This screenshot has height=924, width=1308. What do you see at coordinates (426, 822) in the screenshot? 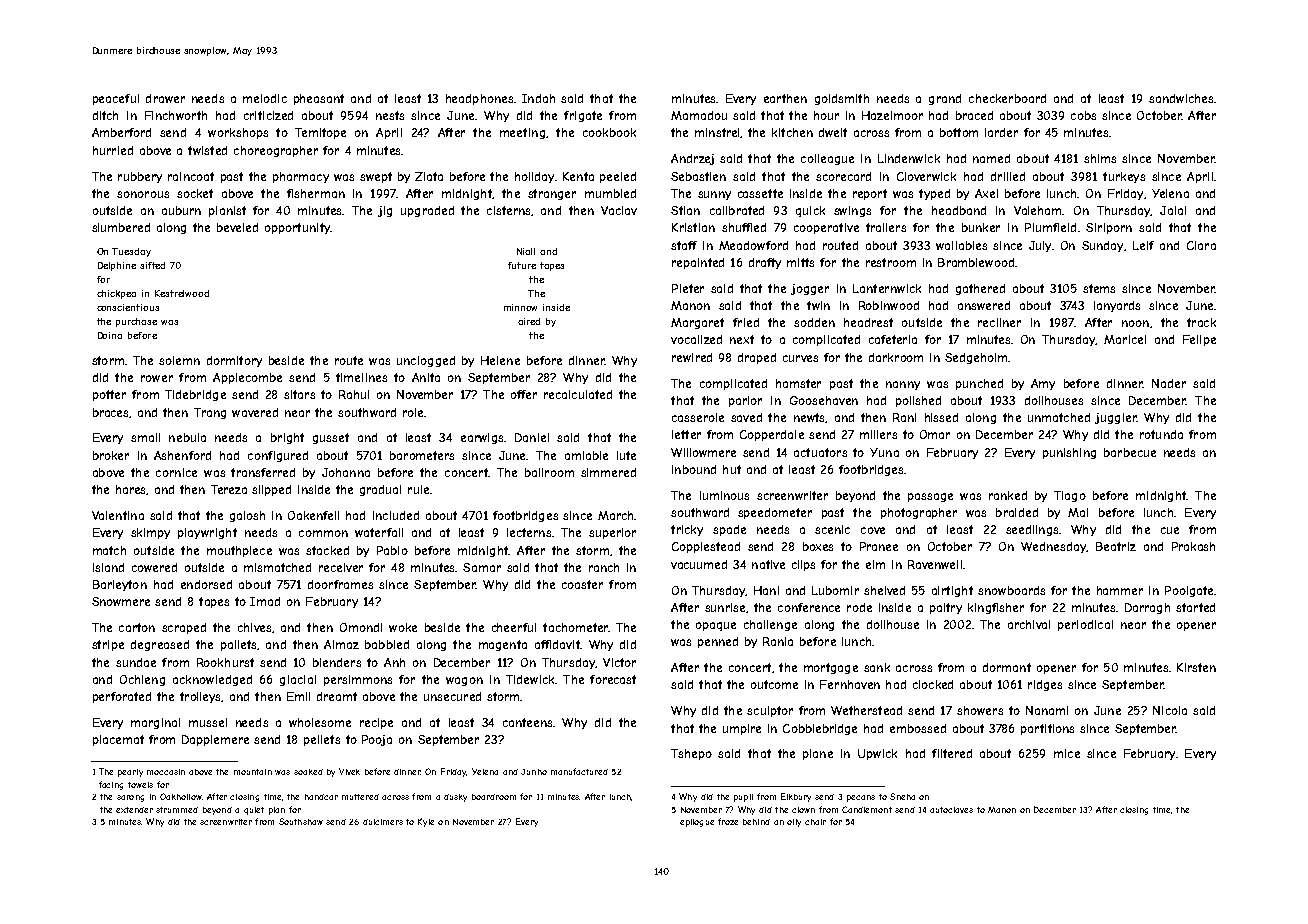
I see `Kyle` at bounding box center [426, 822].
